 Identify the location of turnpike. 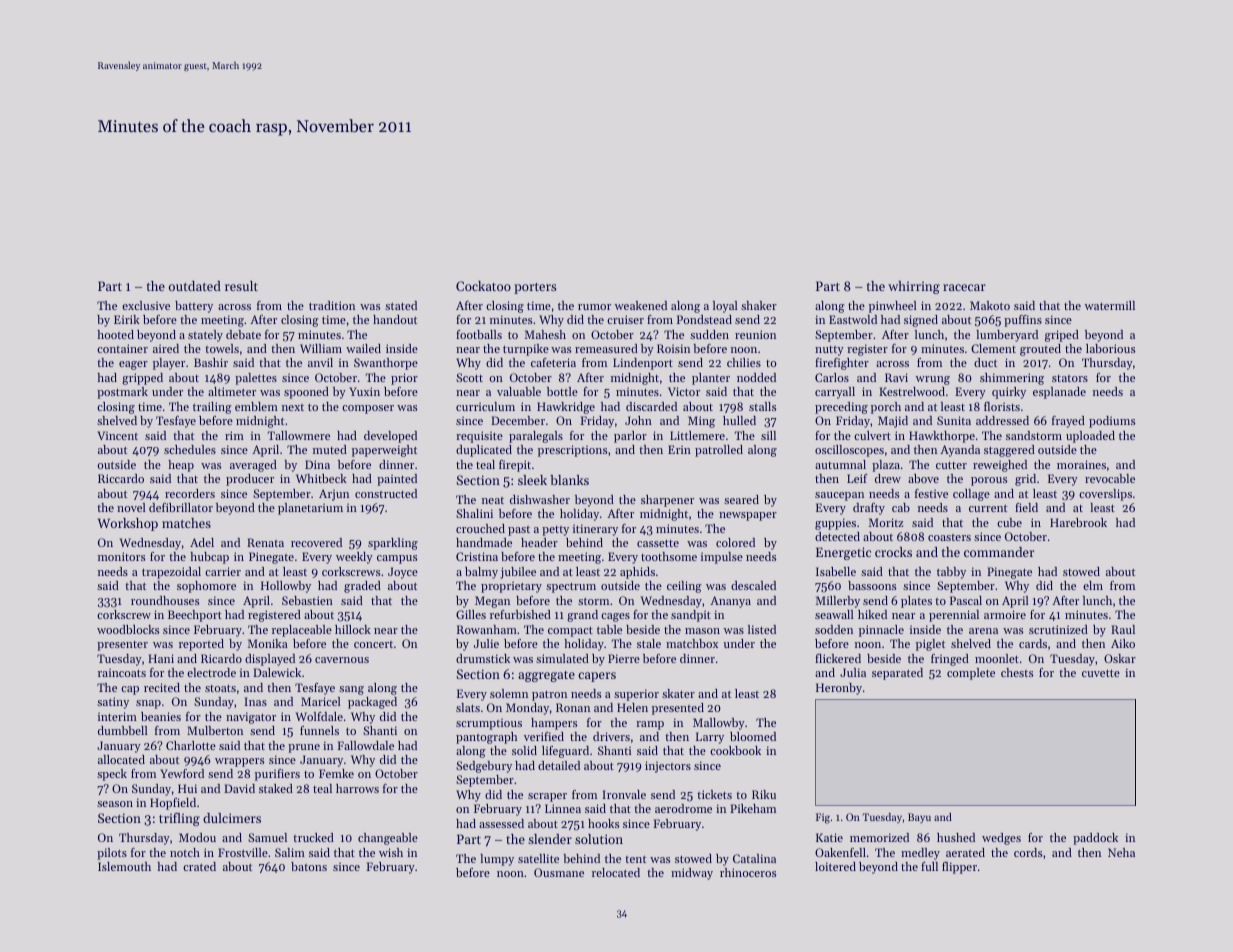
(526, 350).
